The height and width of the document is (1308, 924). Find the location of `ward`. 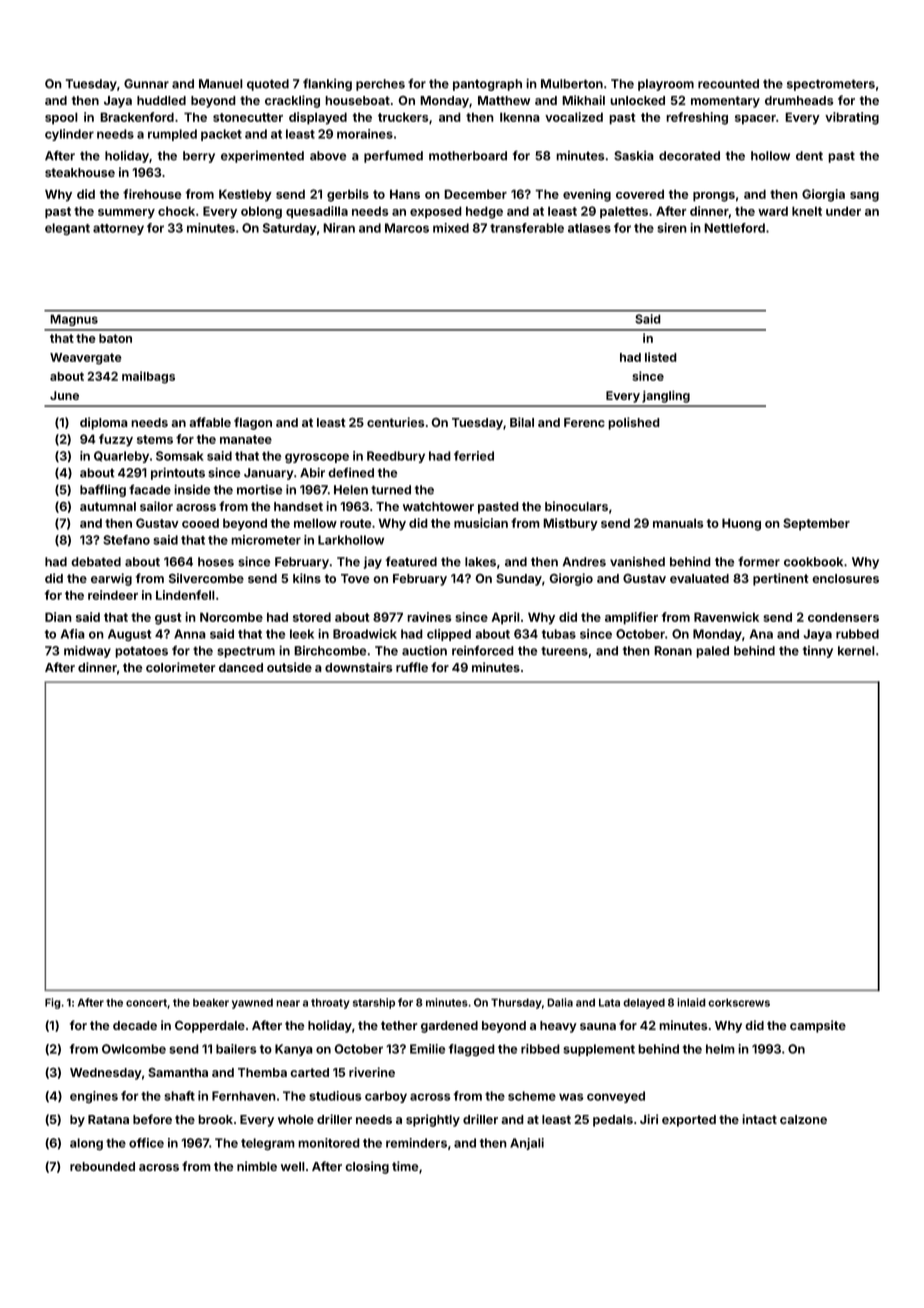

ward is located at coordinates (773, 211).
